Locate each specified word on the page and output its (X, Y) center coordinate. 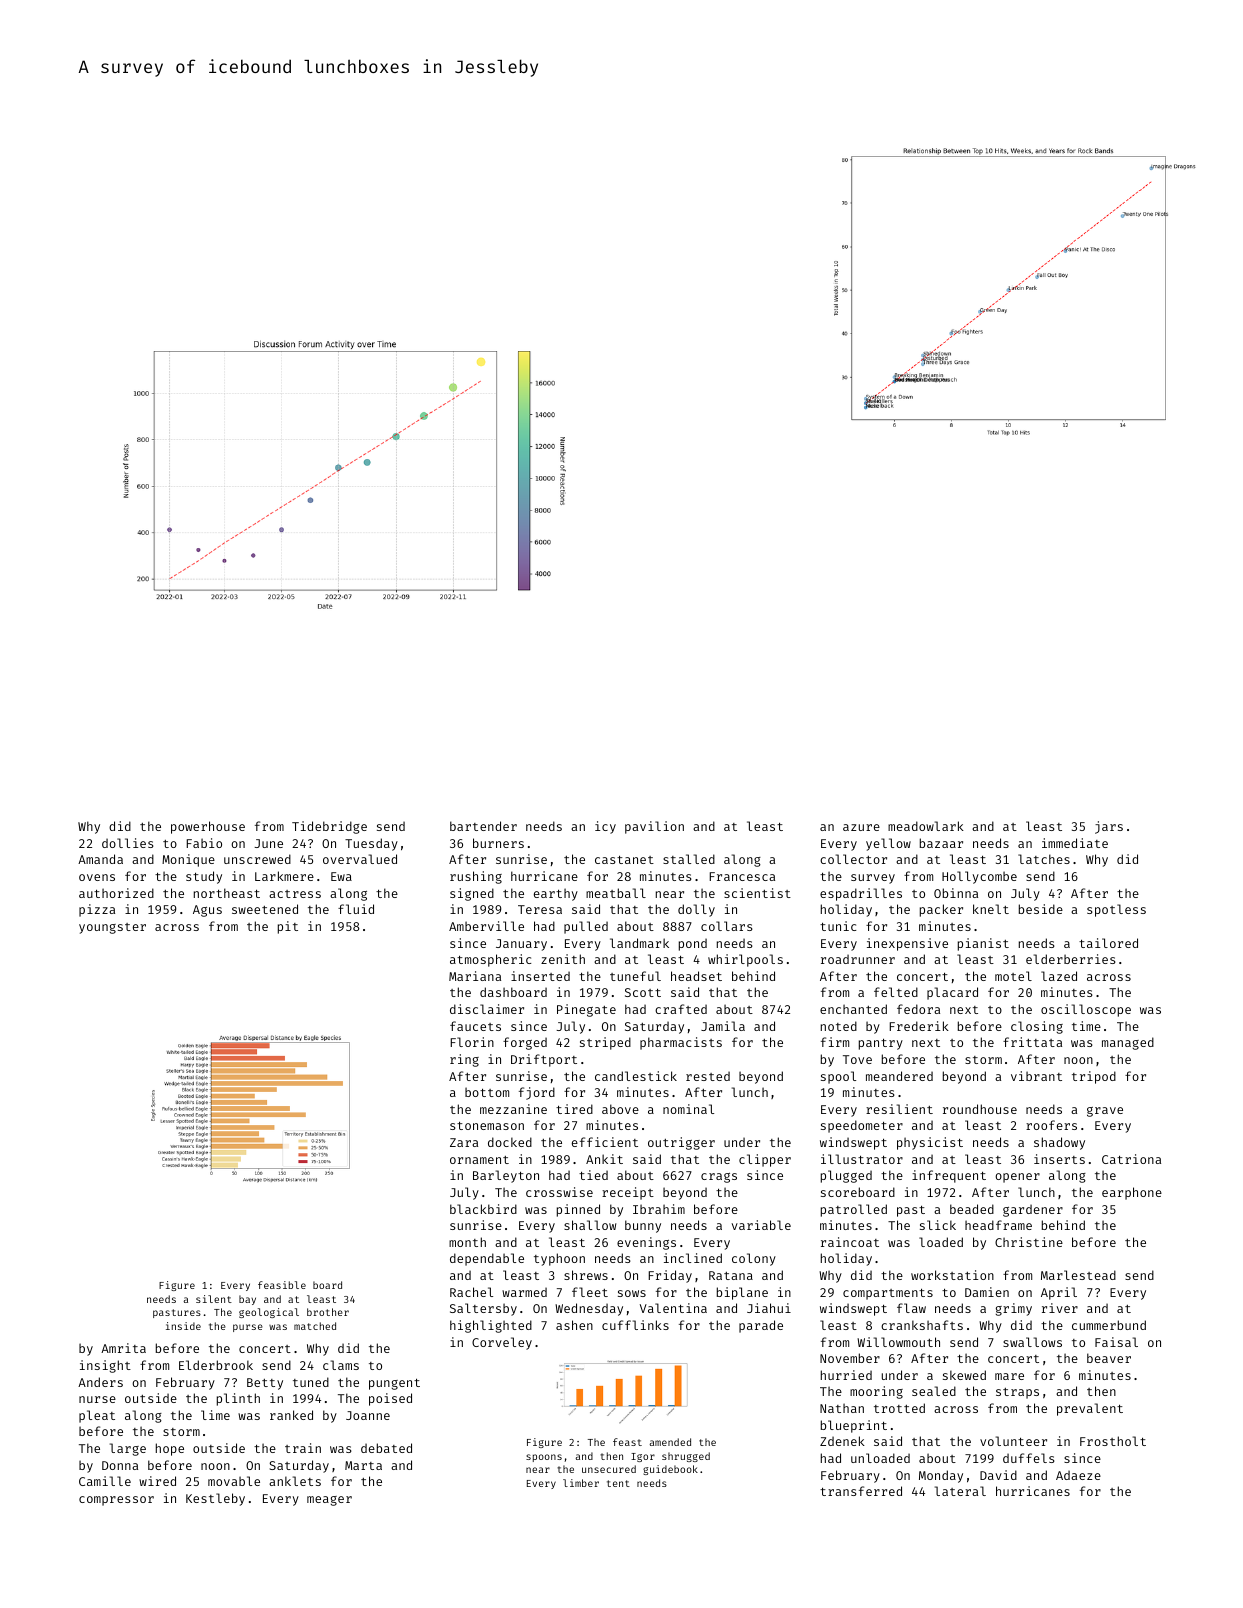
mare (1009, 1376)
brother (328, 1312)
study (204, 877)
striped (605, 1043)
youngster (112, 928)
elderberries (1071, 959)
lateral (960, 1491)
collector (853, 859)
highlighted (491, 1326)
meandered (899, 1076)
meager (329, 1501)
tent (618, 1483)
